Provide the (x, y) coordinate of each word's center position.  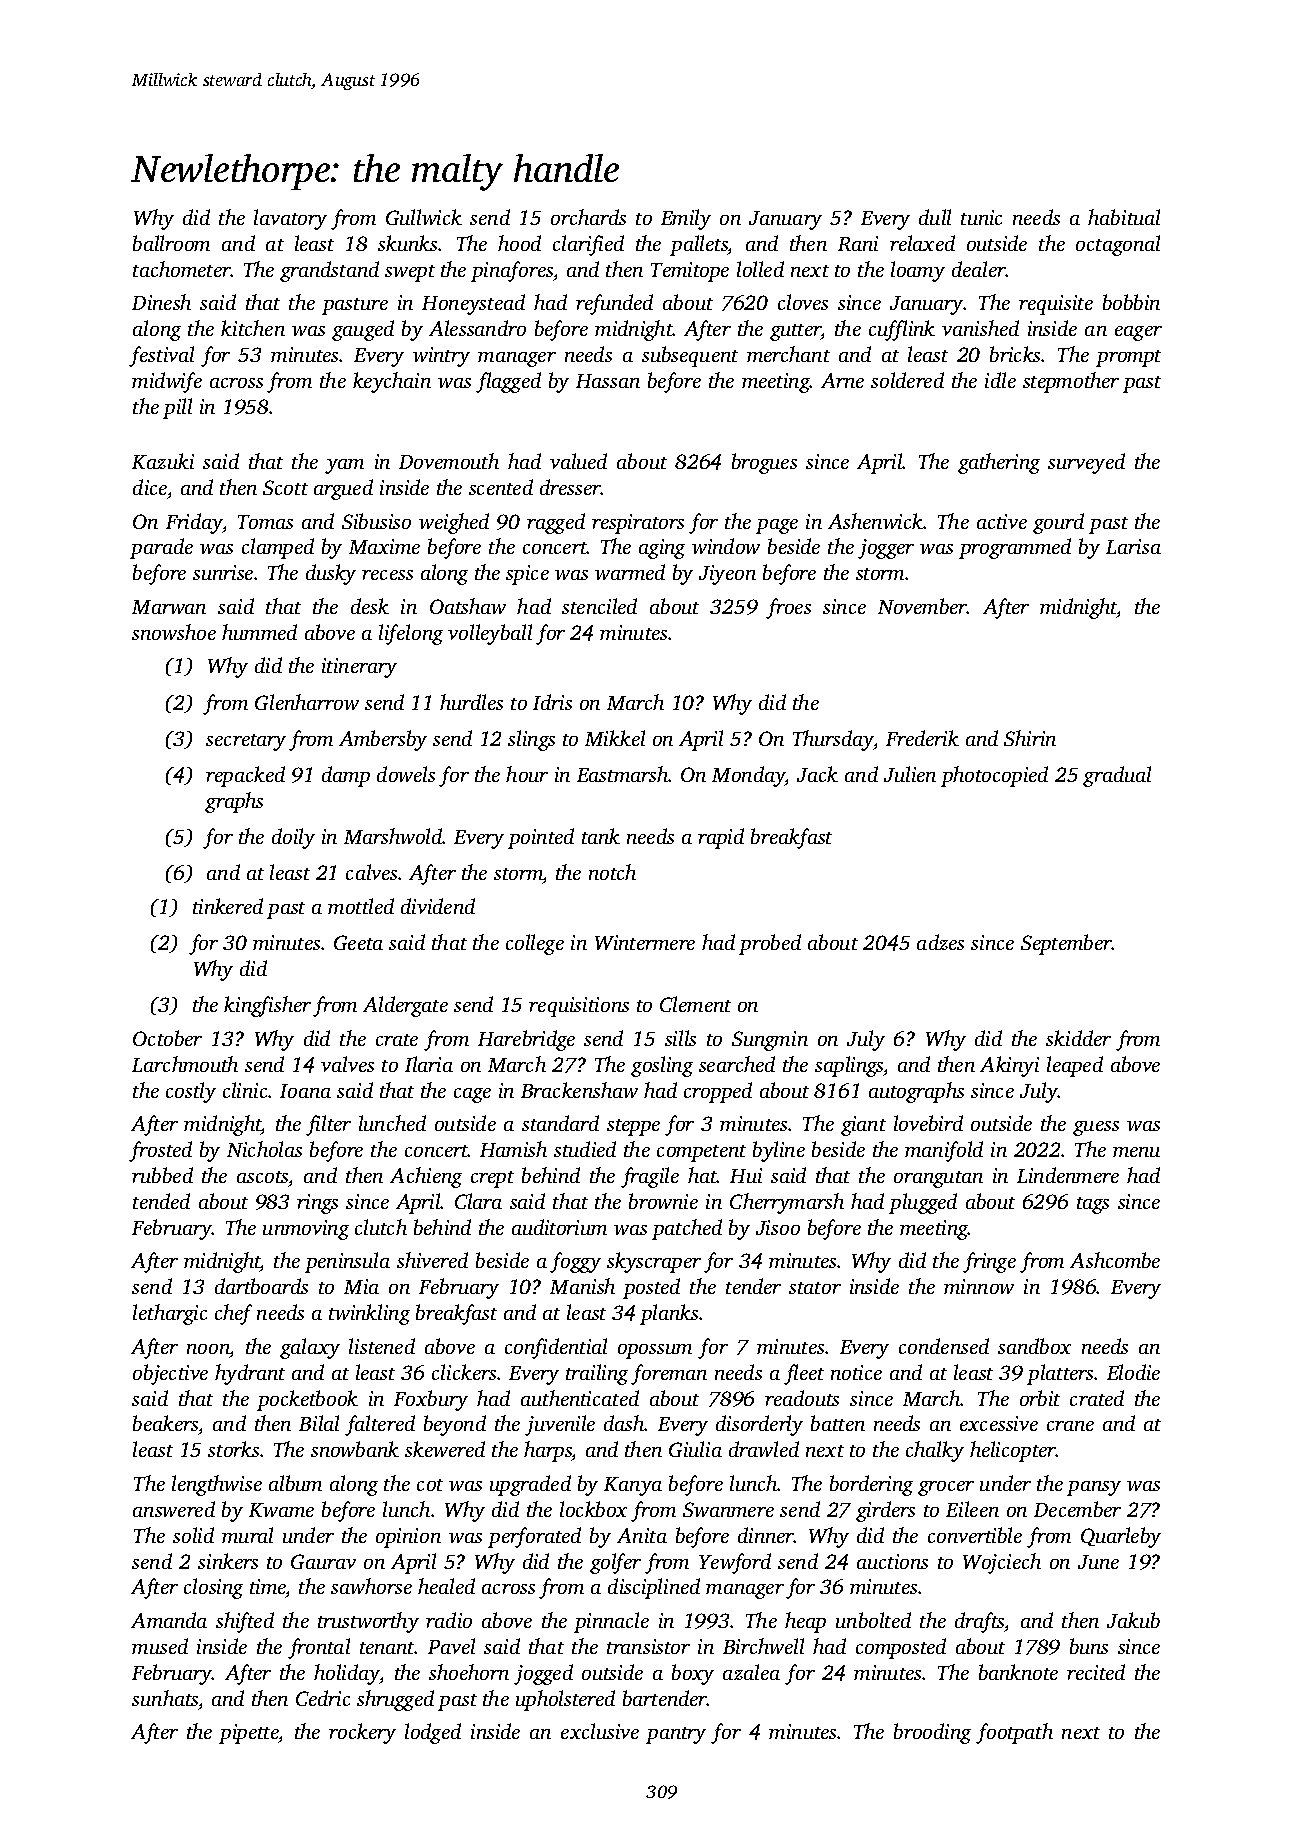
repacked (245, 776)
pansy (1094, 1488)
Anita (642, 1535)
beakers (165, 1423)
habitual (1124, 217)
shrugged (395, 1700)
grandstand (329, 271)
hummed (259, 632)
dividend (438, 906)
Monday (748, 776)
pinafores (512, 271)
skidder (1078, 1038)
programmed (1015, 548)
